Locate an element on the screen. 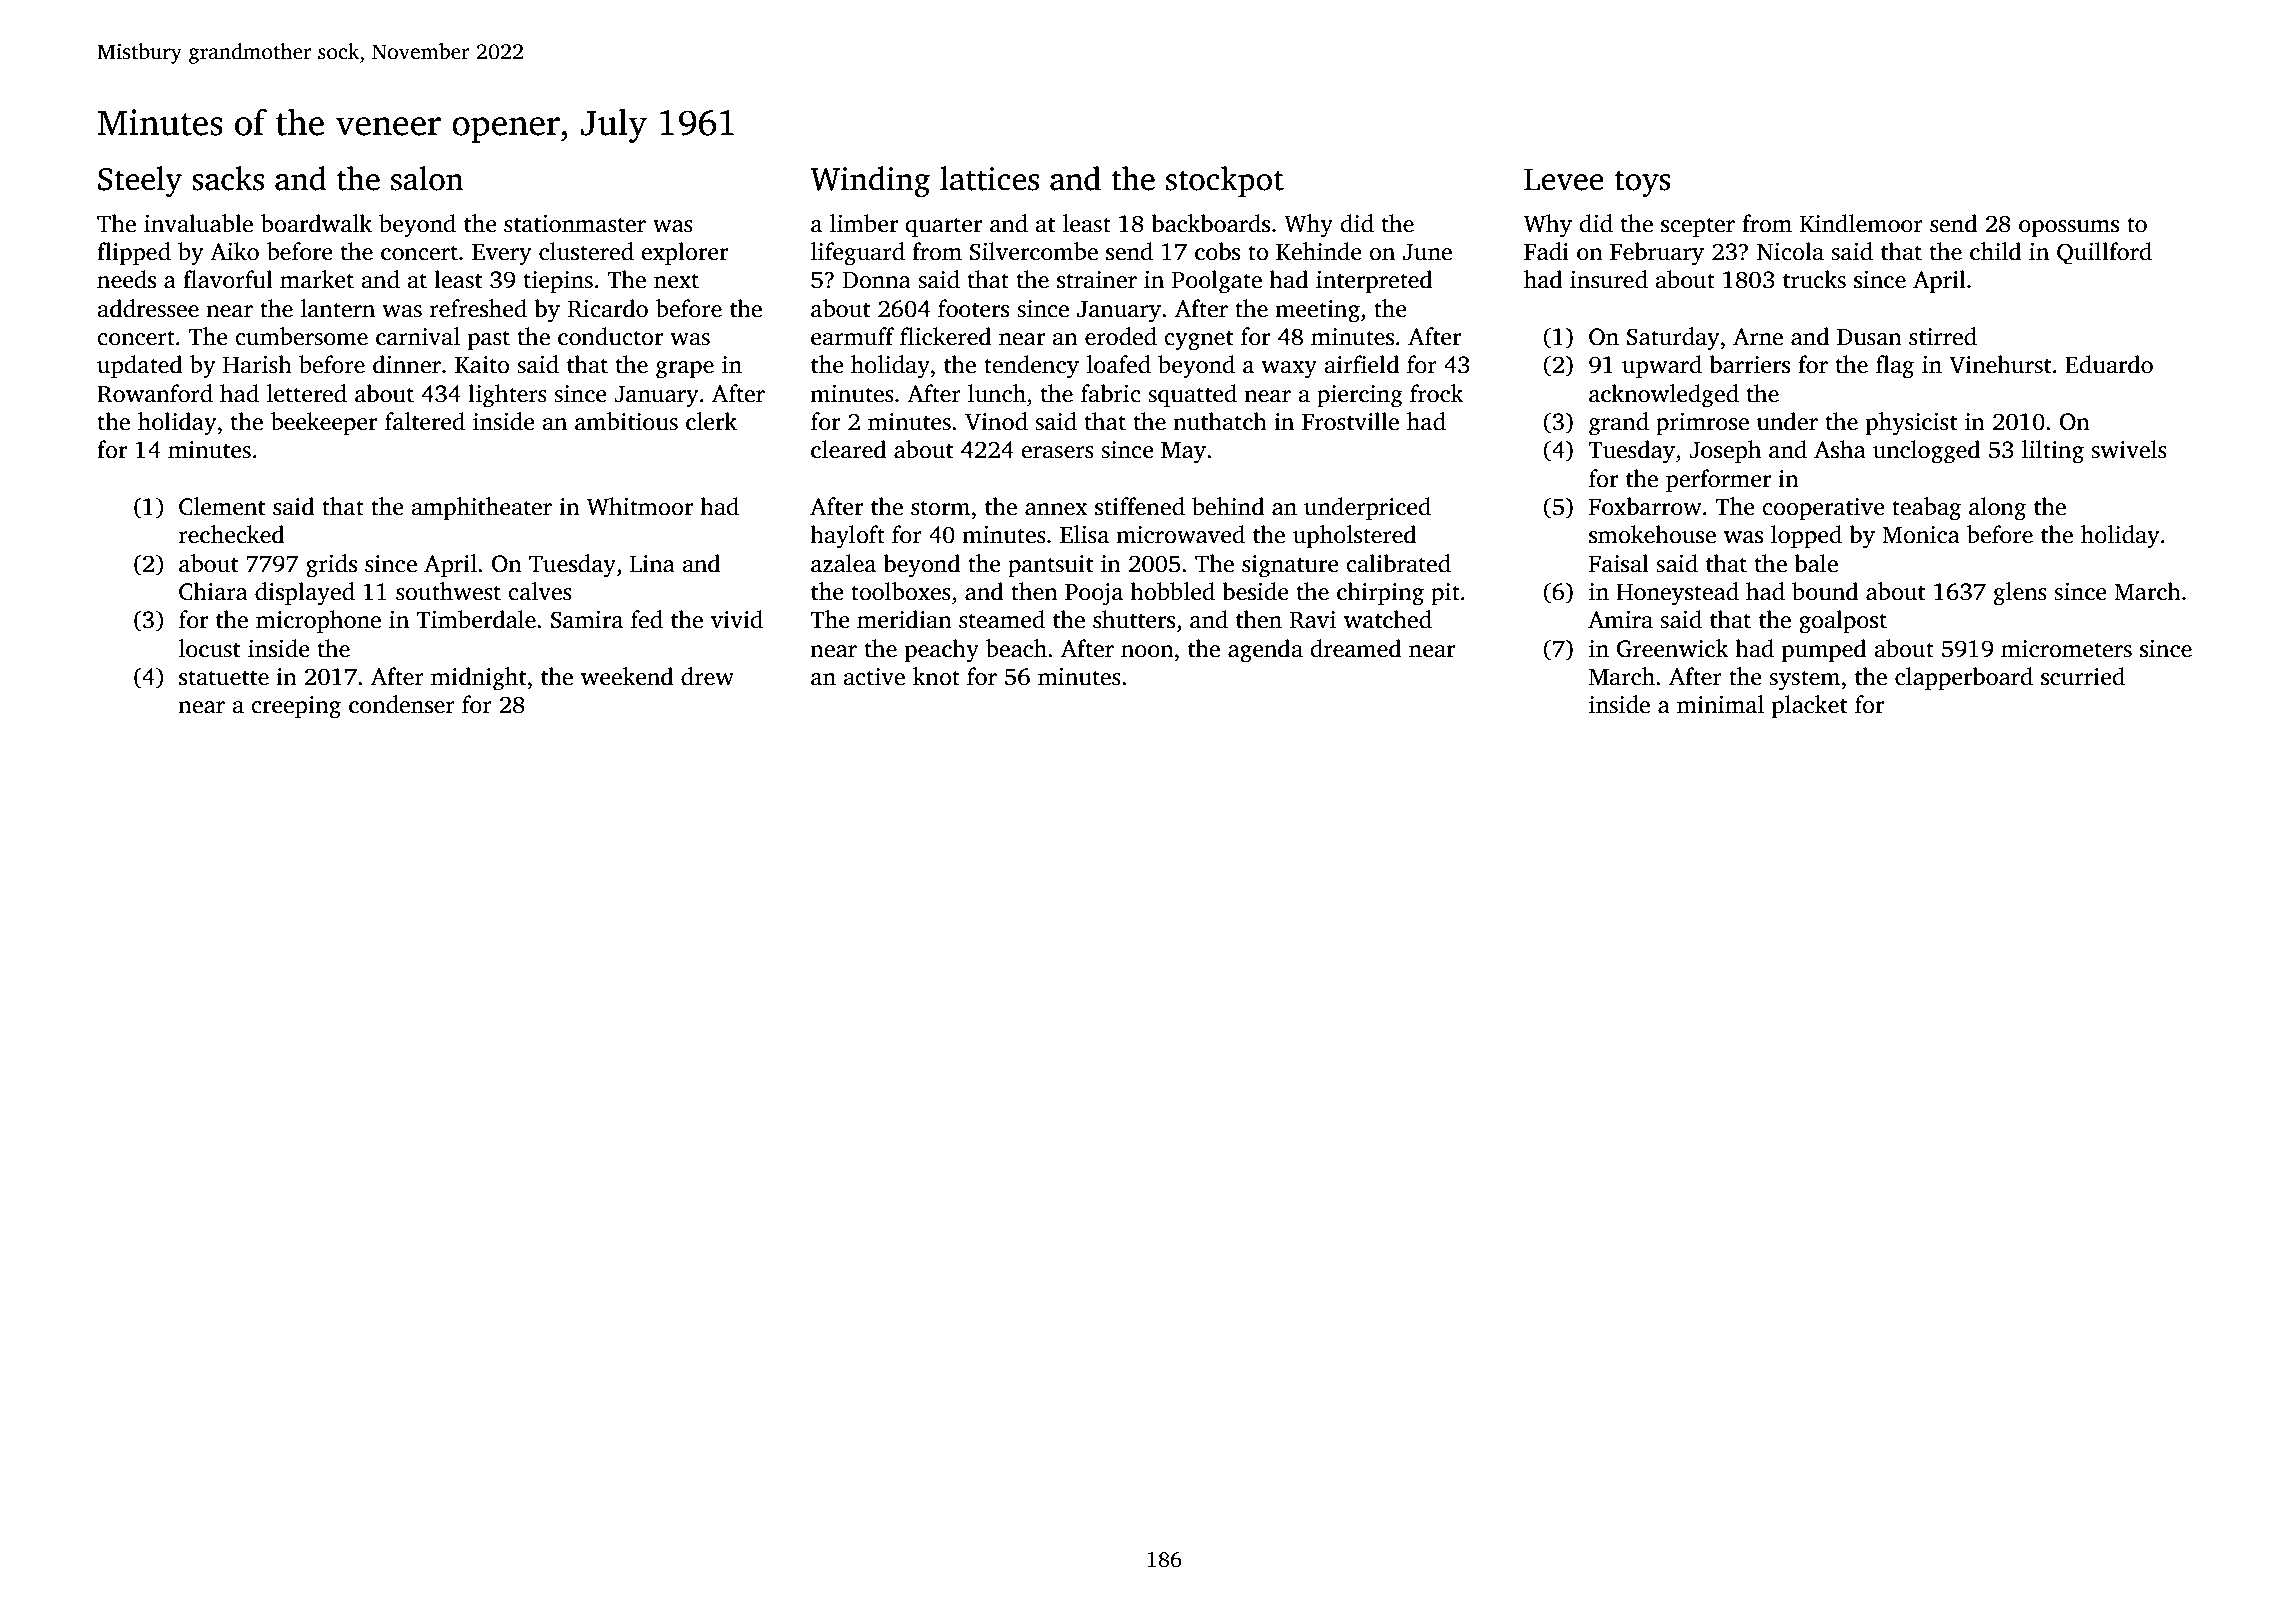 The width and height of the screenshot is (2292, 1620). Rowanford is located at coordinates (155, 393).
